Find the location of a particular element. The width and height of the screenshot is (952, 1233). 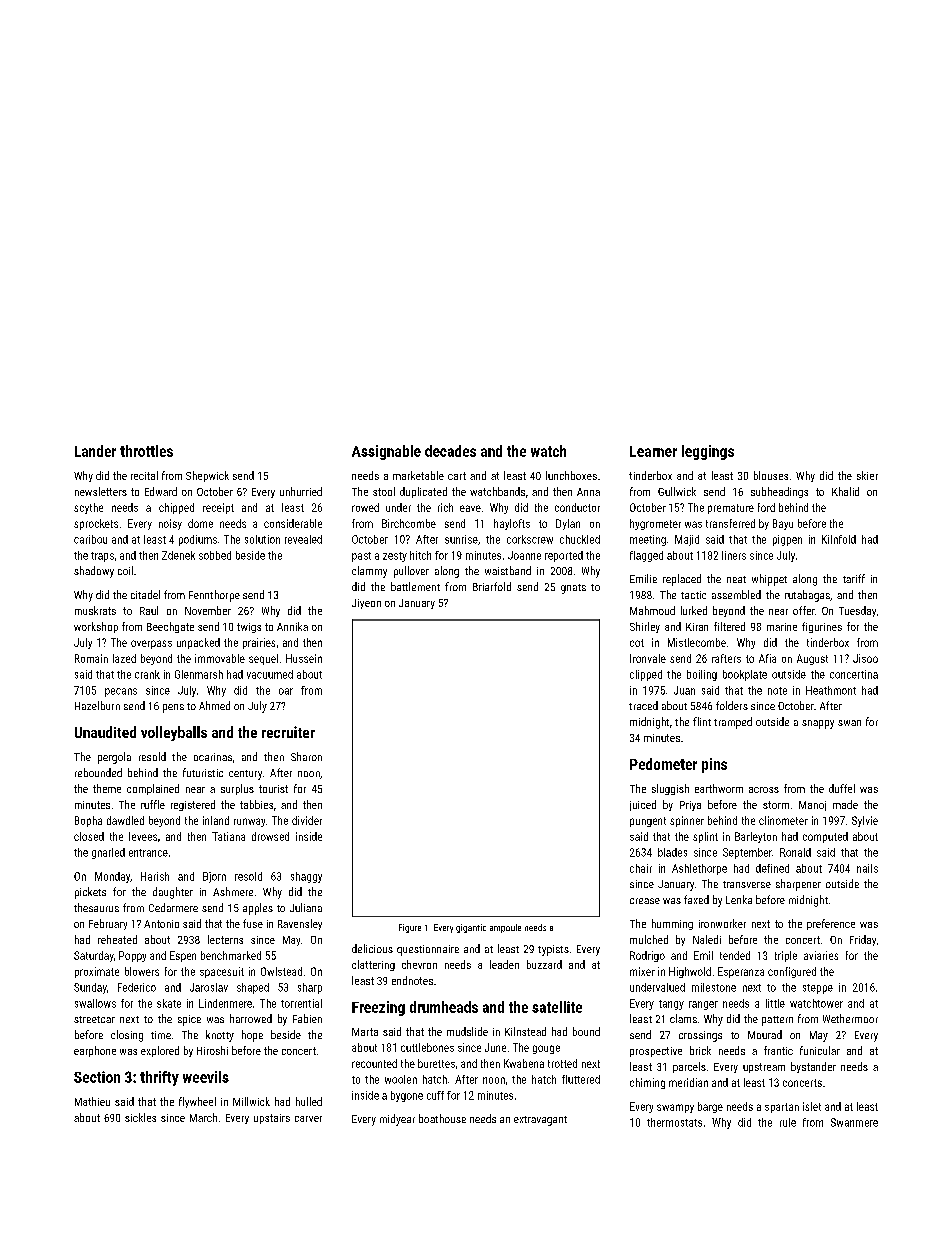

decades is located at coordinates (450, 451).
